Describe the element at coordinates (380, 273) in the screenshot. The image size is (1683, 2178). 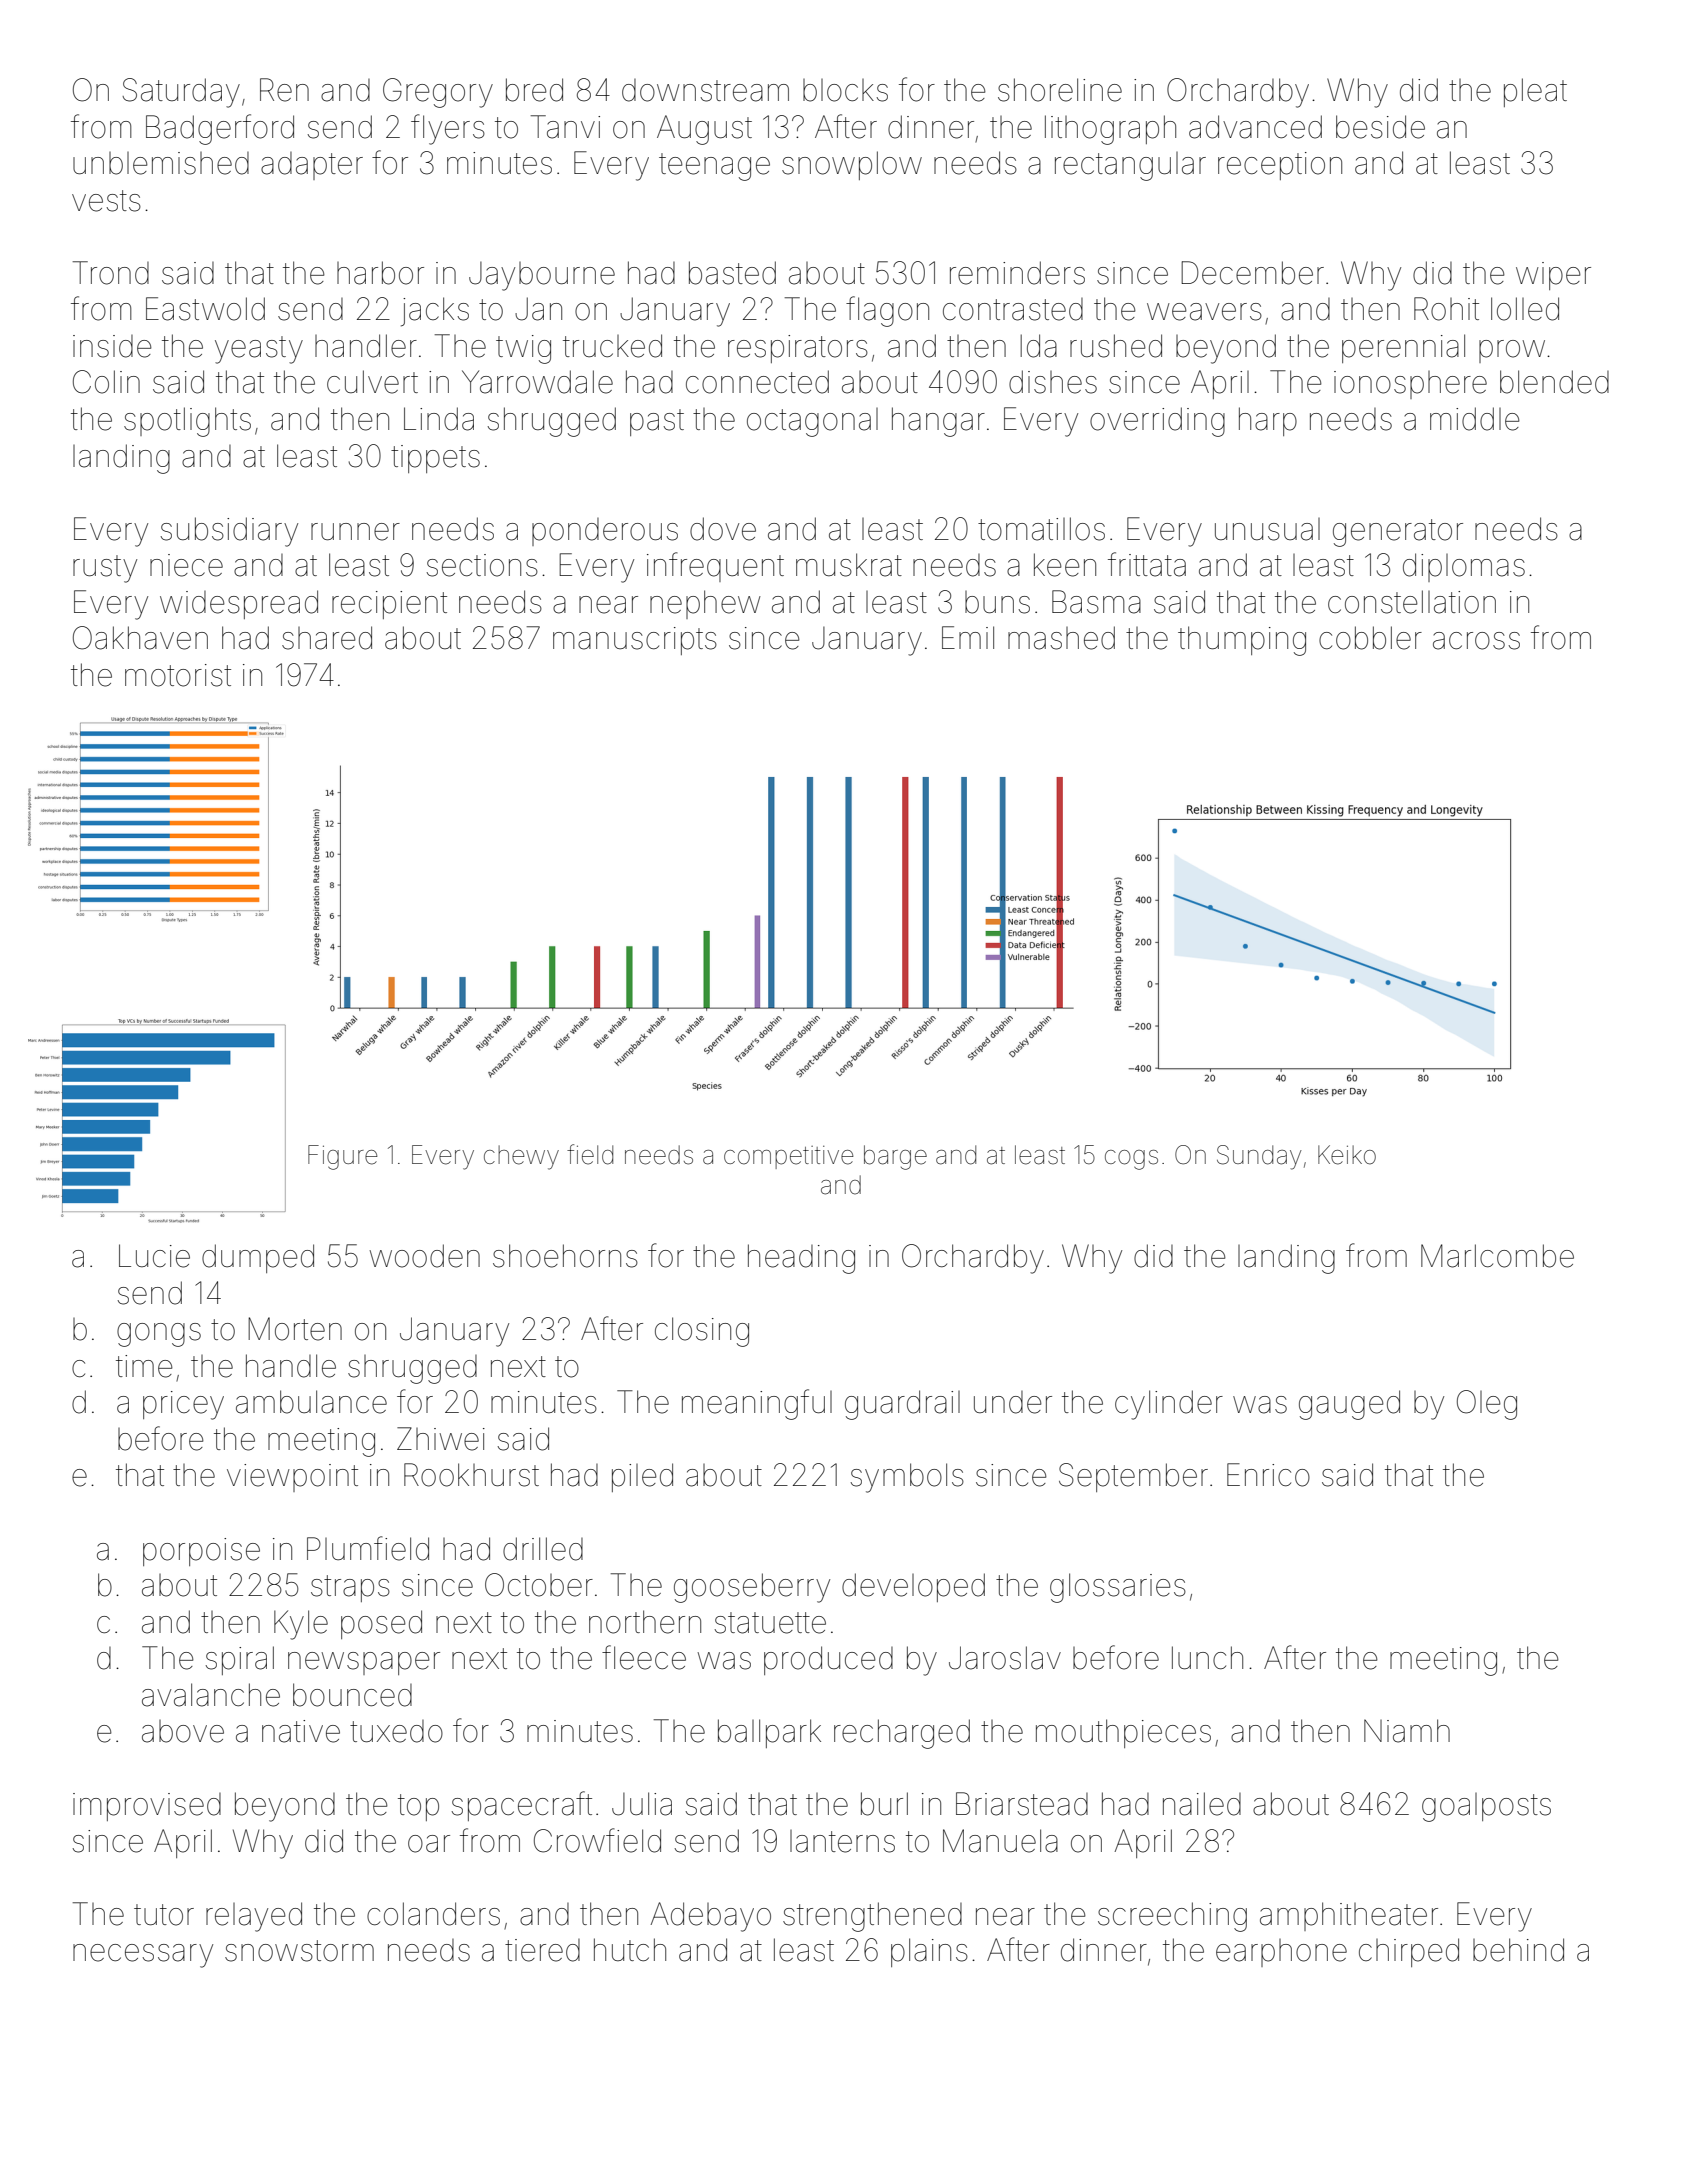
I see `harbor` at that location.
